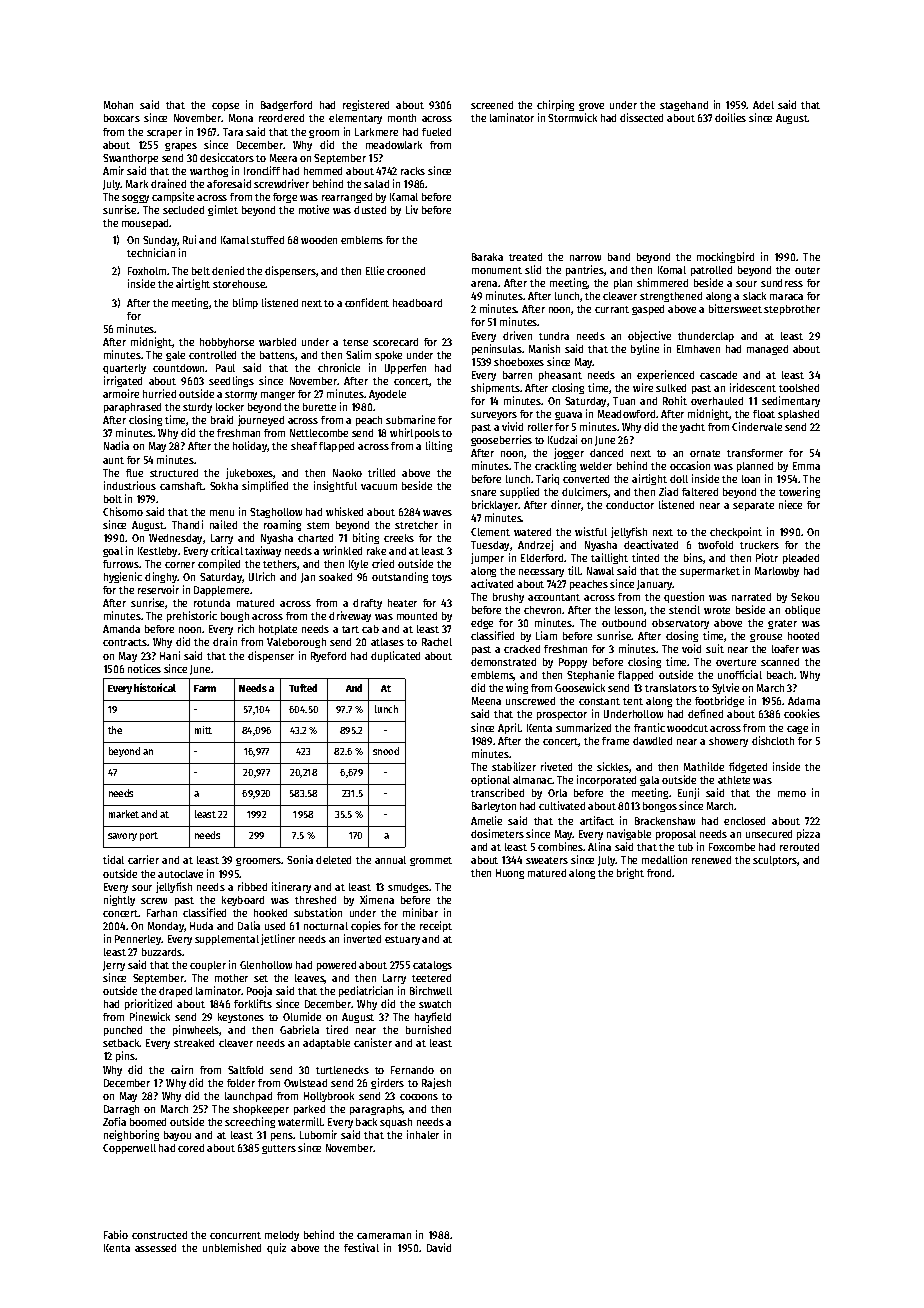  What do you see at coordinates (492, 105) in the image?
I see `screened` at bounding box center [492, 105].
